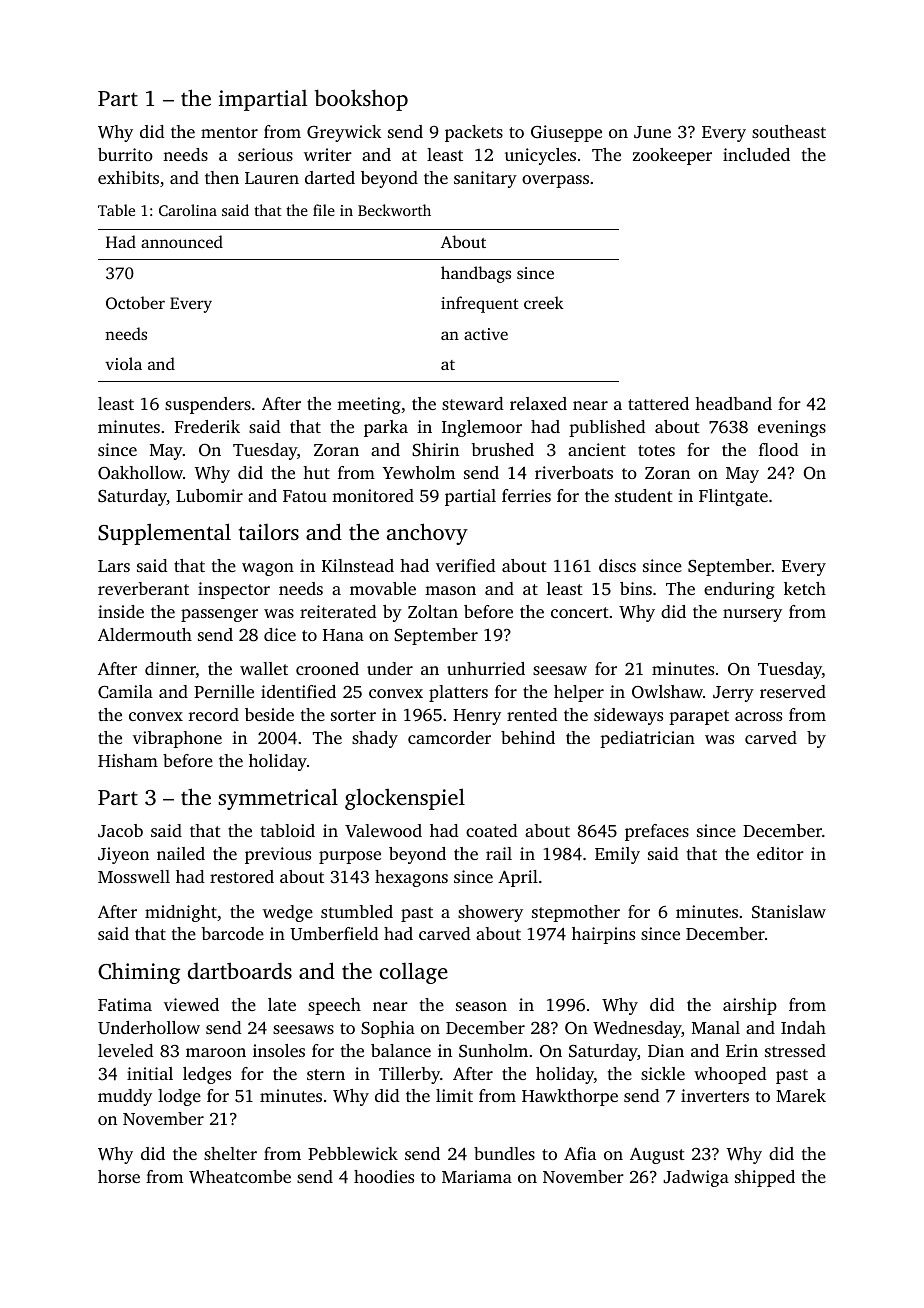  What do you see at coordinates (128, 760) in the screenshot?
I see `Hisham` at bounding box center [128, 760].
